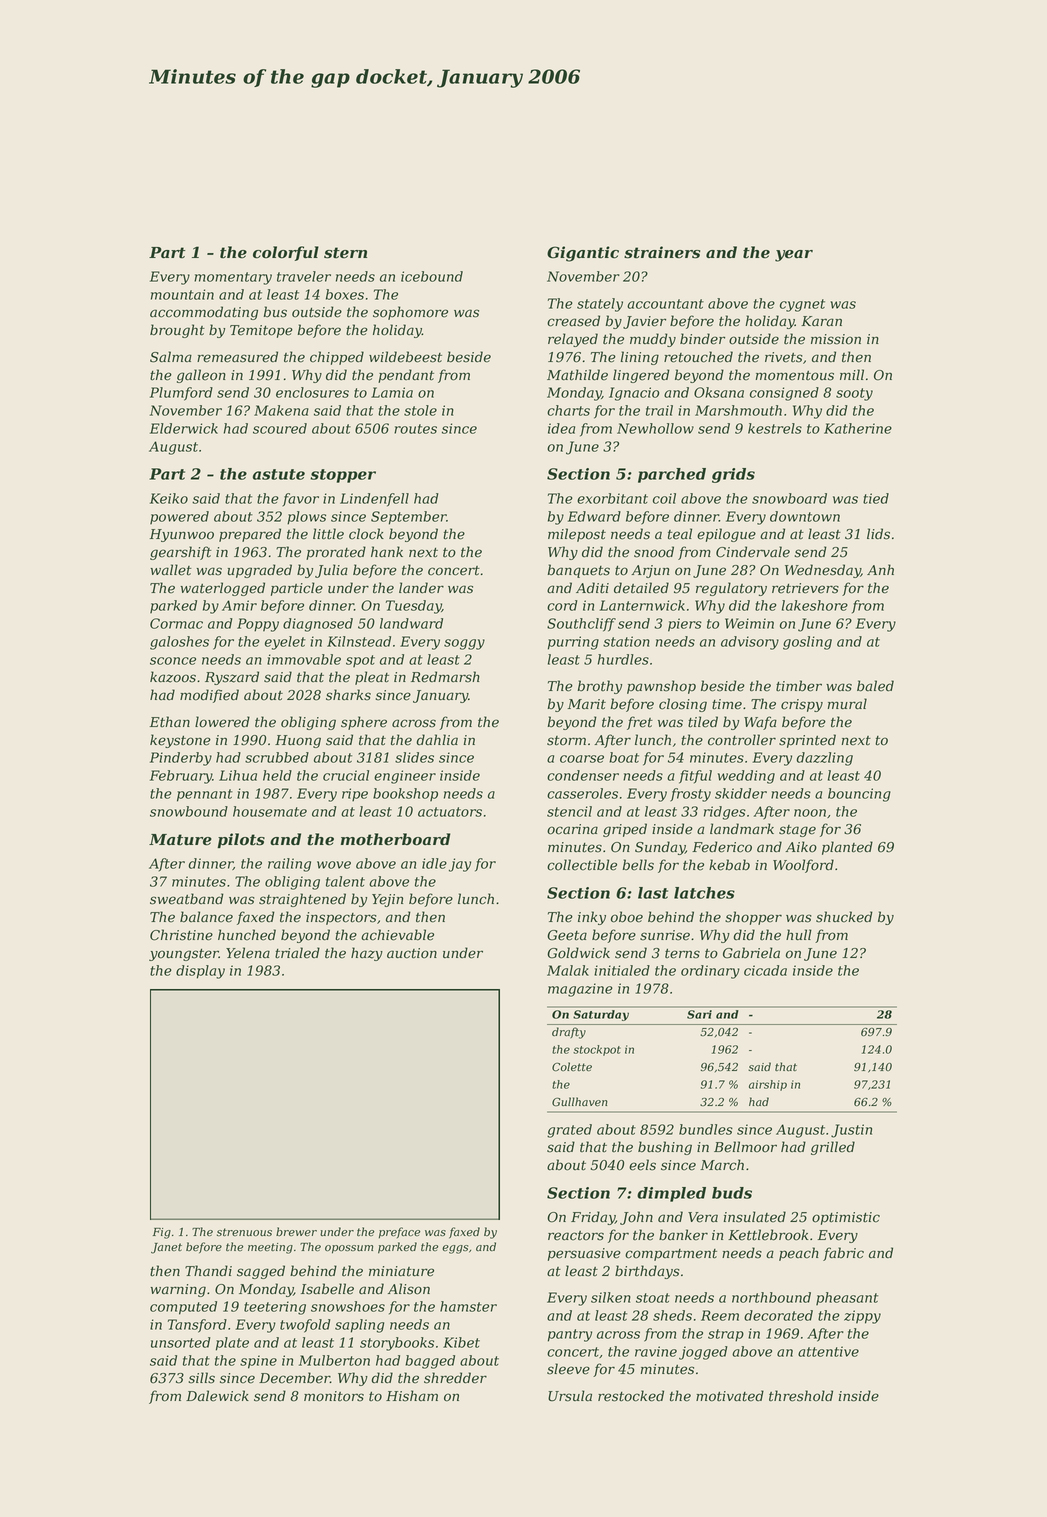  What do you see at coordinates (200, 972) in the page?
I see `display` at bounding box center [200, 972].
